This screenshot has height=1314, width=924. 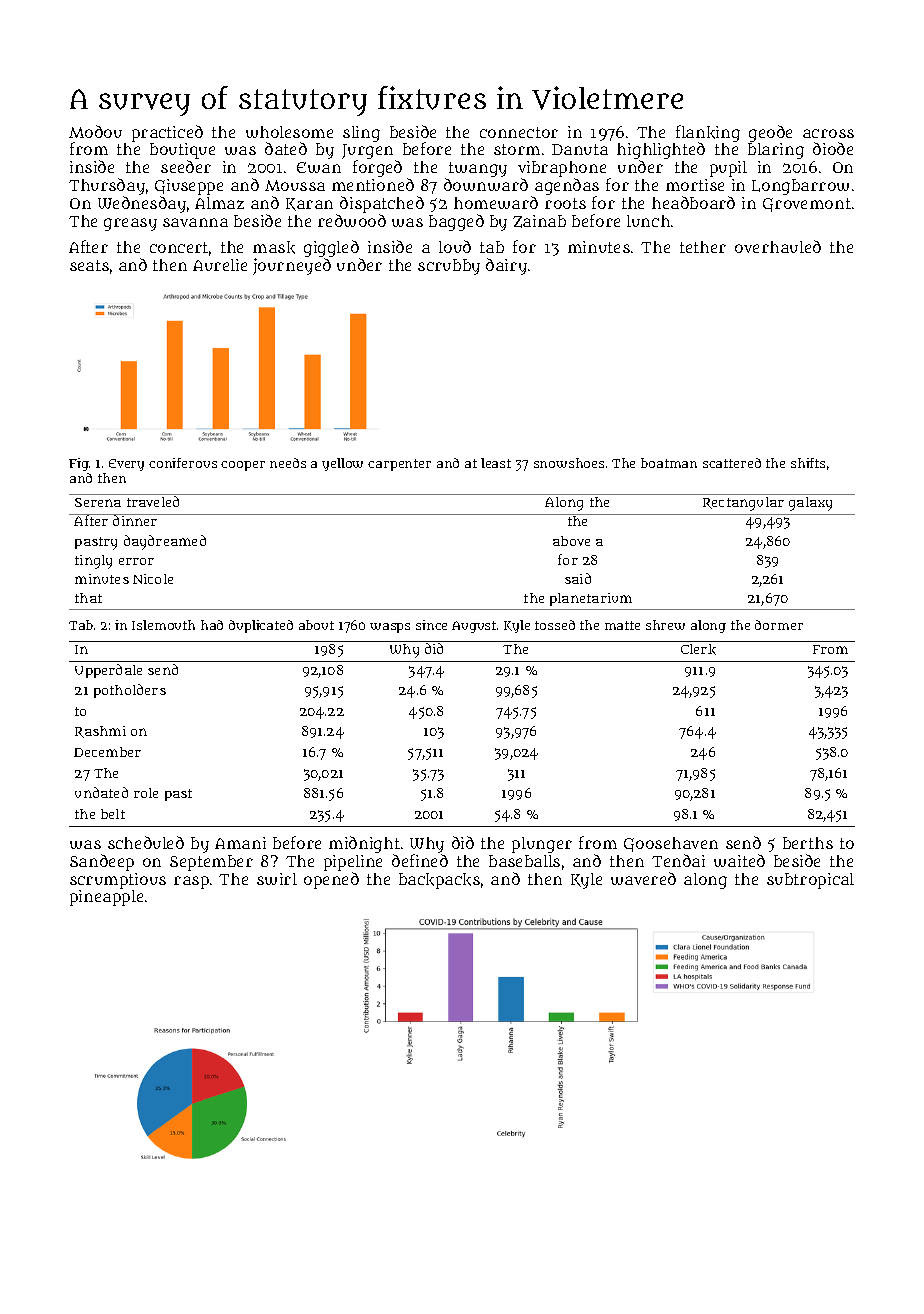 What do you see at coordinates (800, 187) in the screenshot?
I see `Longbarrow` at bounding box center [800, 187].
